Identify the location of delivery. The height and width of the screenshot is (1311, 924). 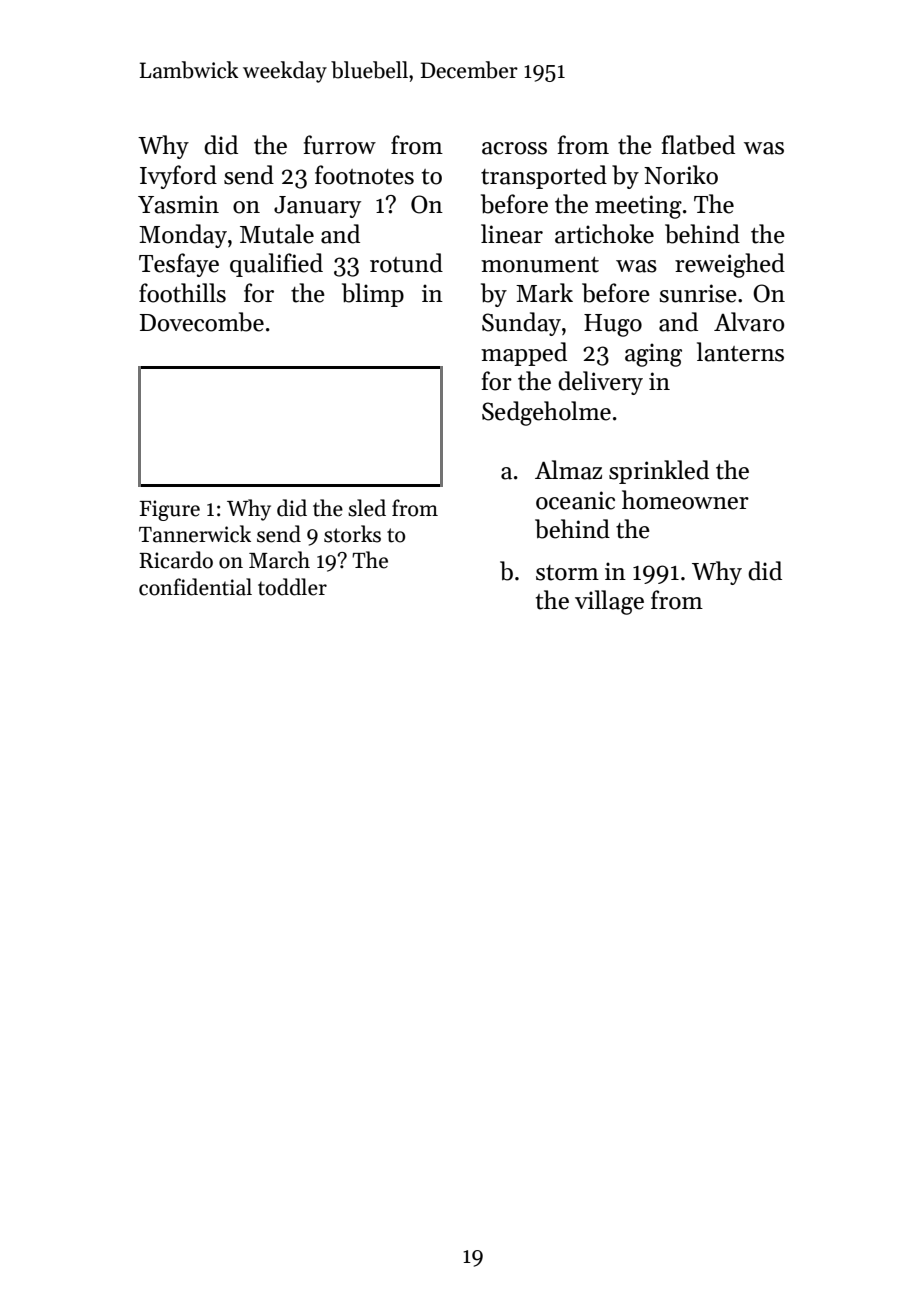
(600, 383).
